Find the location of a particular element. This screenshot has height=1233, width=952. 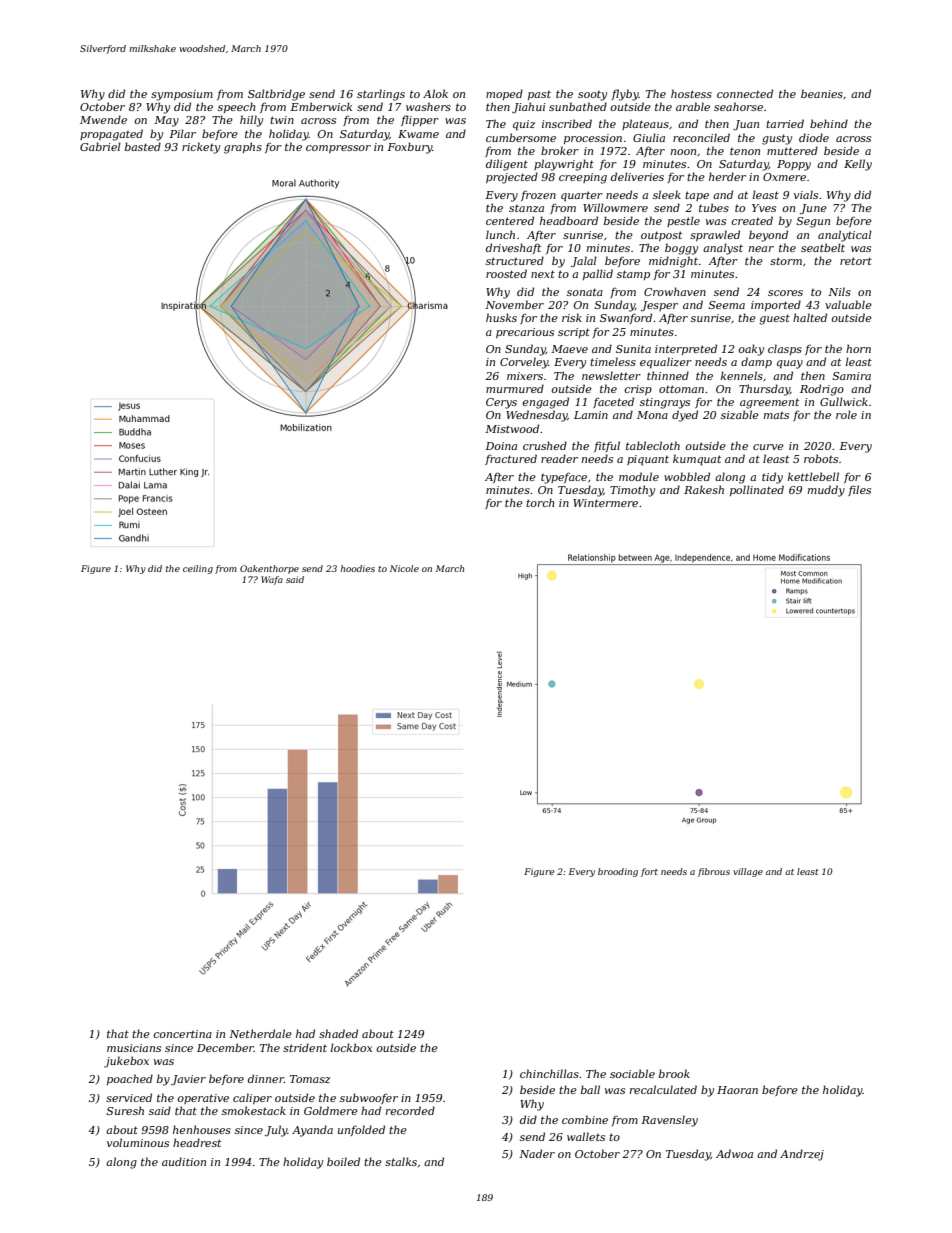

sociable is located at coordinates (632, 1073).
